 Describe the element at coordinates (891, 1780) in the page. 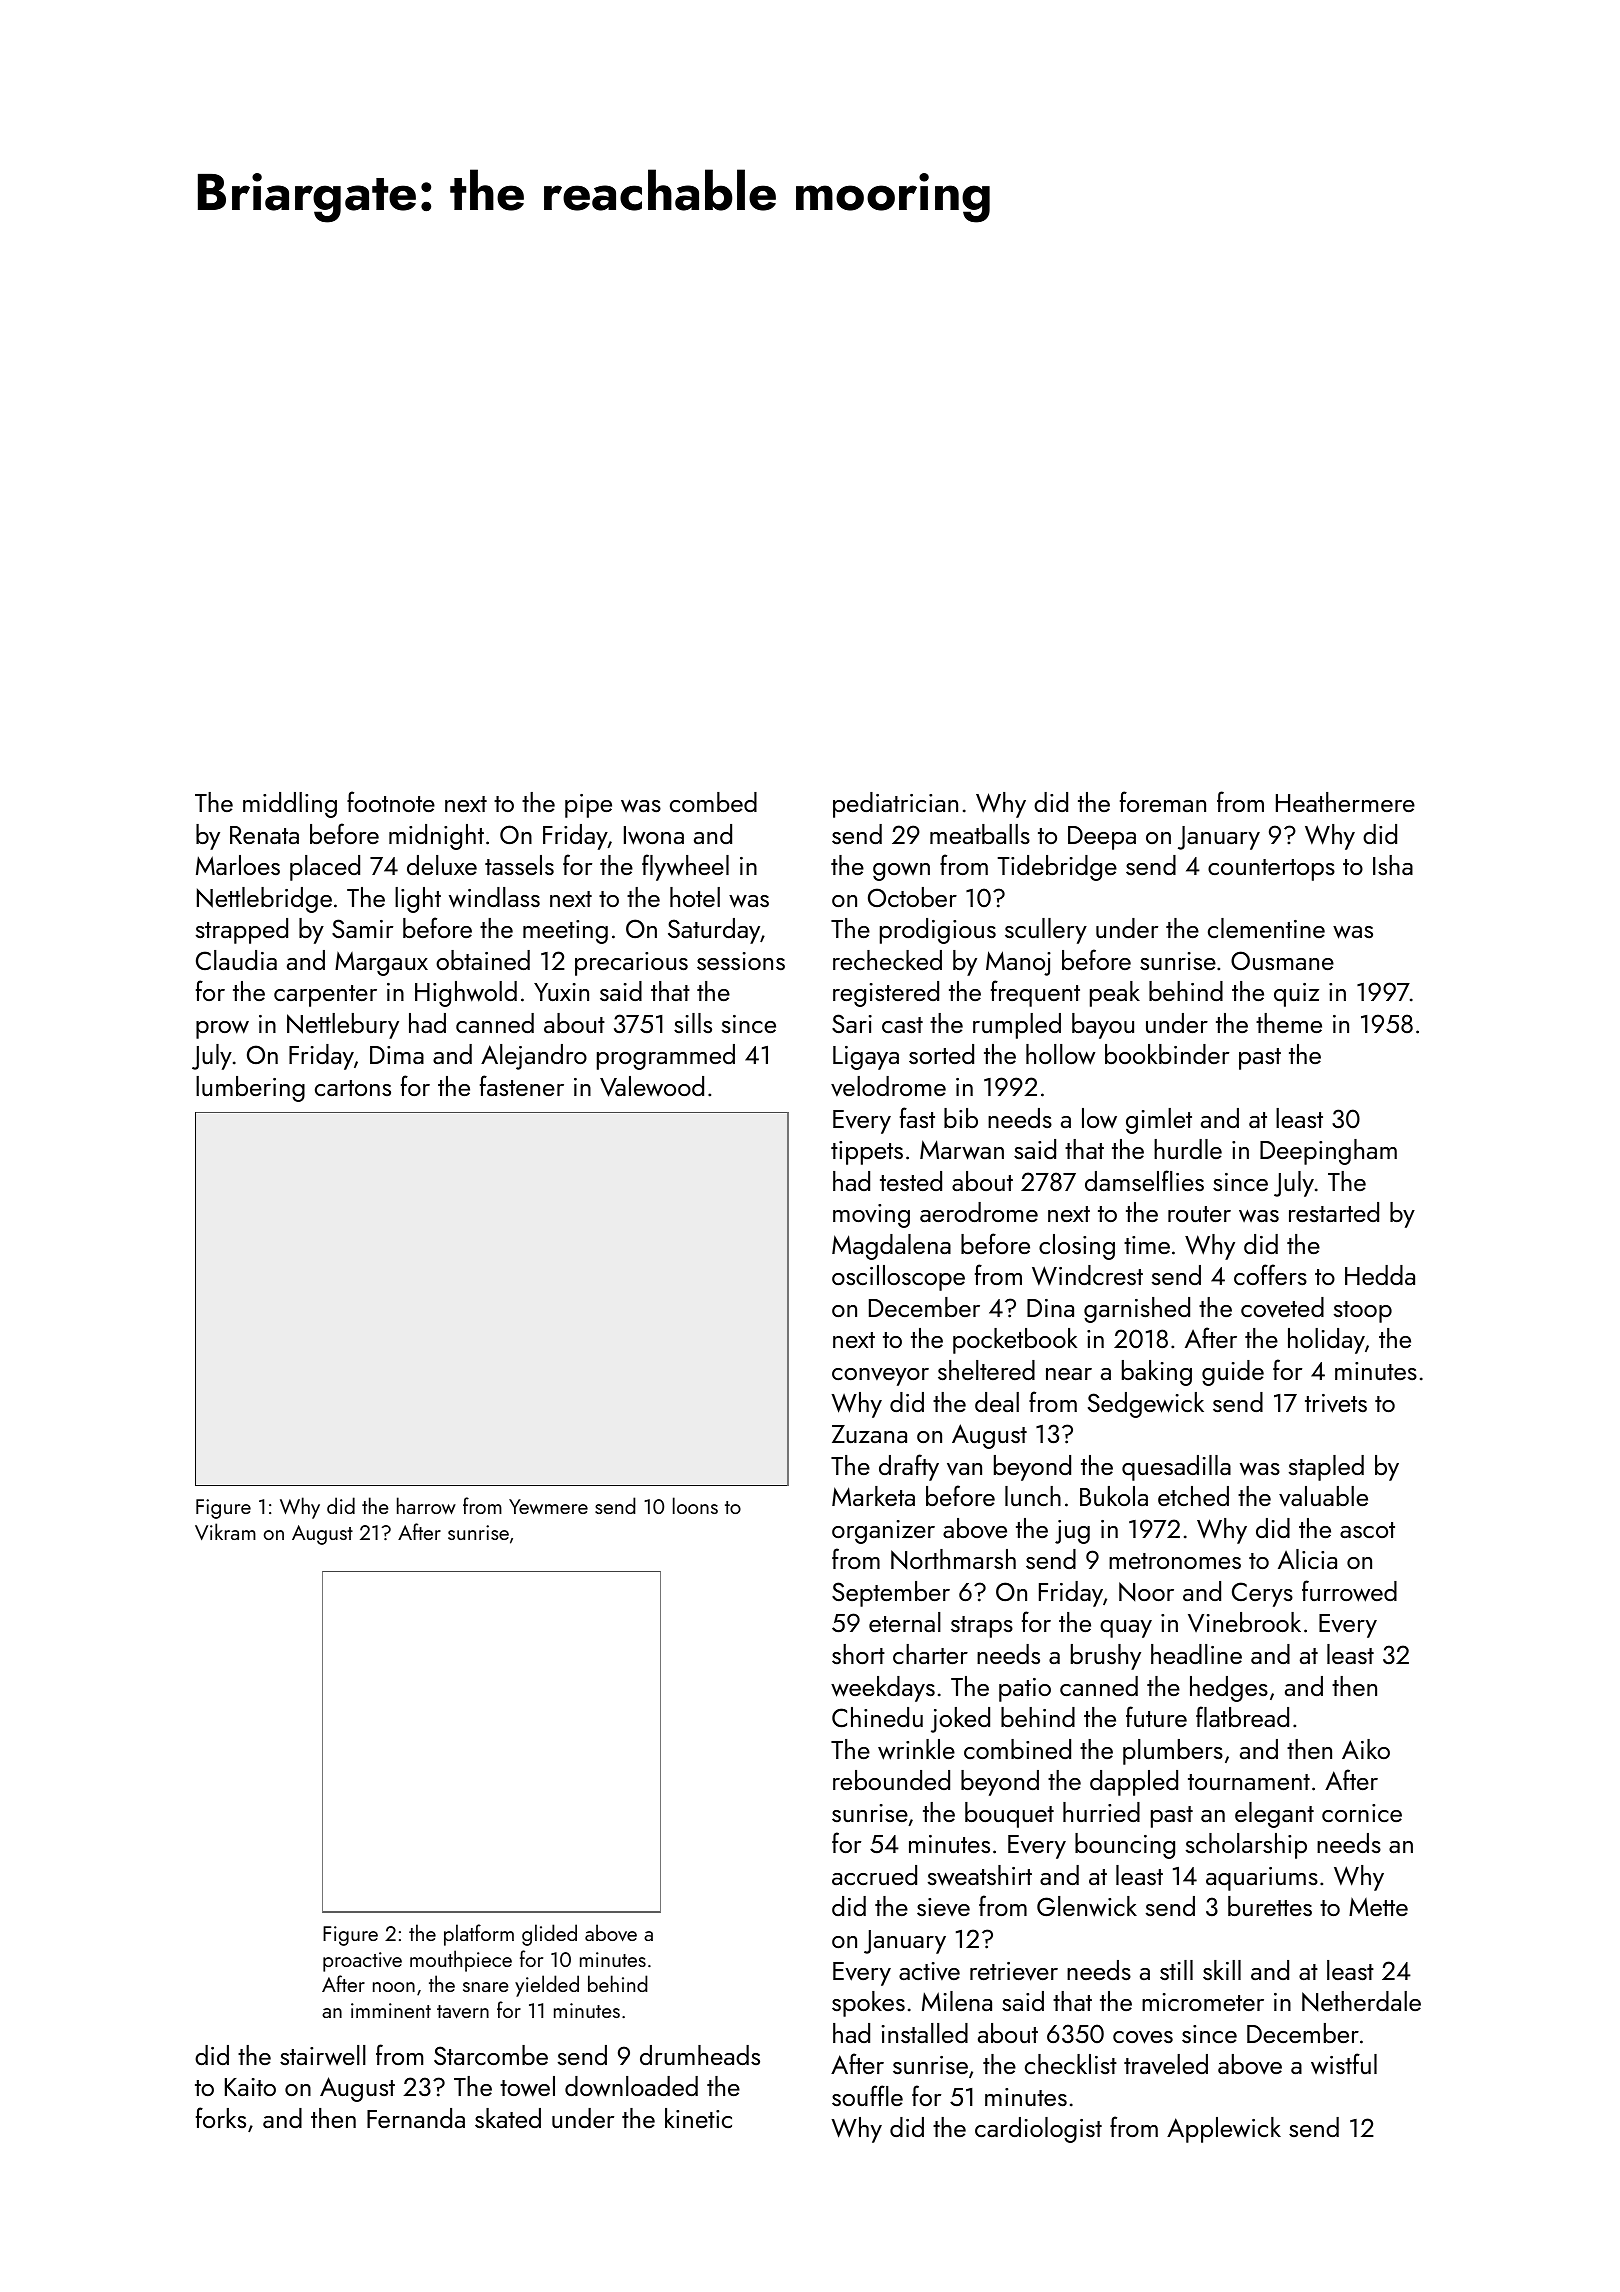

I see `rebounded` at that location.
